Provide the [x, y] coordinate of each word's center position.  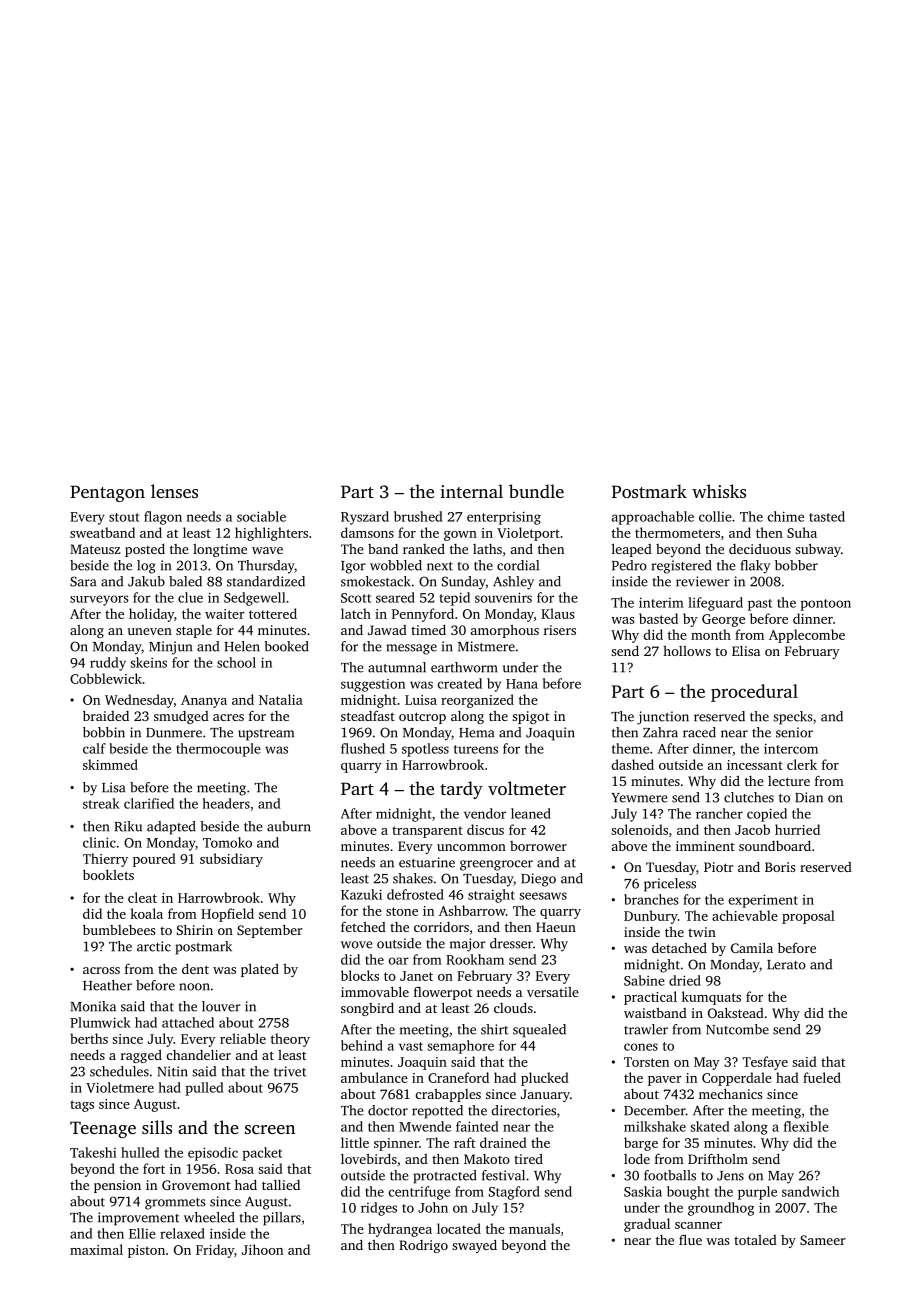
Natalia [281, 699]
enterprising [504, 518]
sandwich [810, 1191]
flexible [806, 1126]
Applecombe [807, 636]
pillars [282, 1219]
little [355, 1142]
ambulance [374, 1077]
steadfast [368, 716]
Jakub [146, 581]
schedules [119, 1071]
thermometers [677, 532]
